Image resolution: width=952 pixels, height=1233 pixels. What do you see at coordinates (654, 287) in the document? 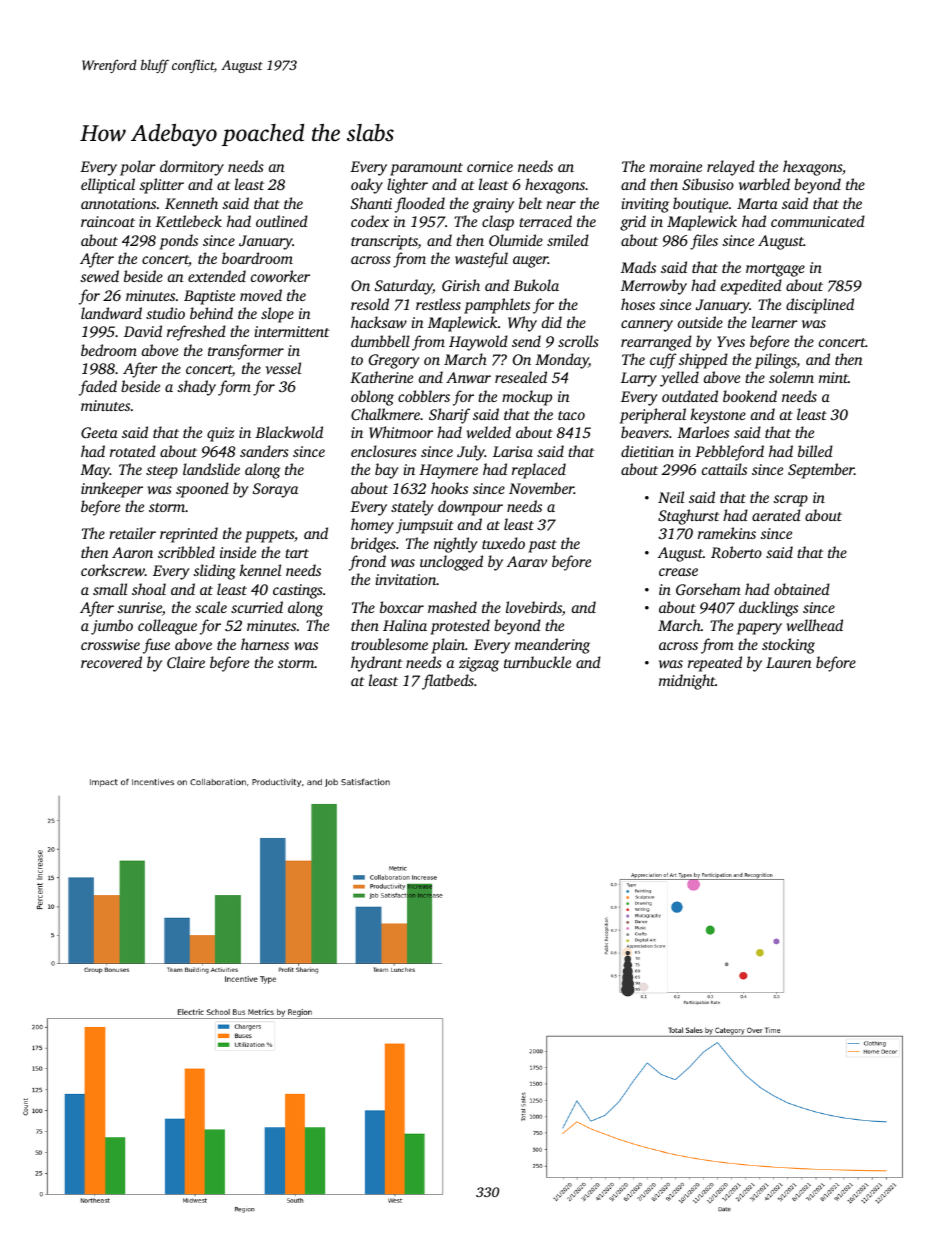
I see `Merrowby` at bounding box center [654, 287].
